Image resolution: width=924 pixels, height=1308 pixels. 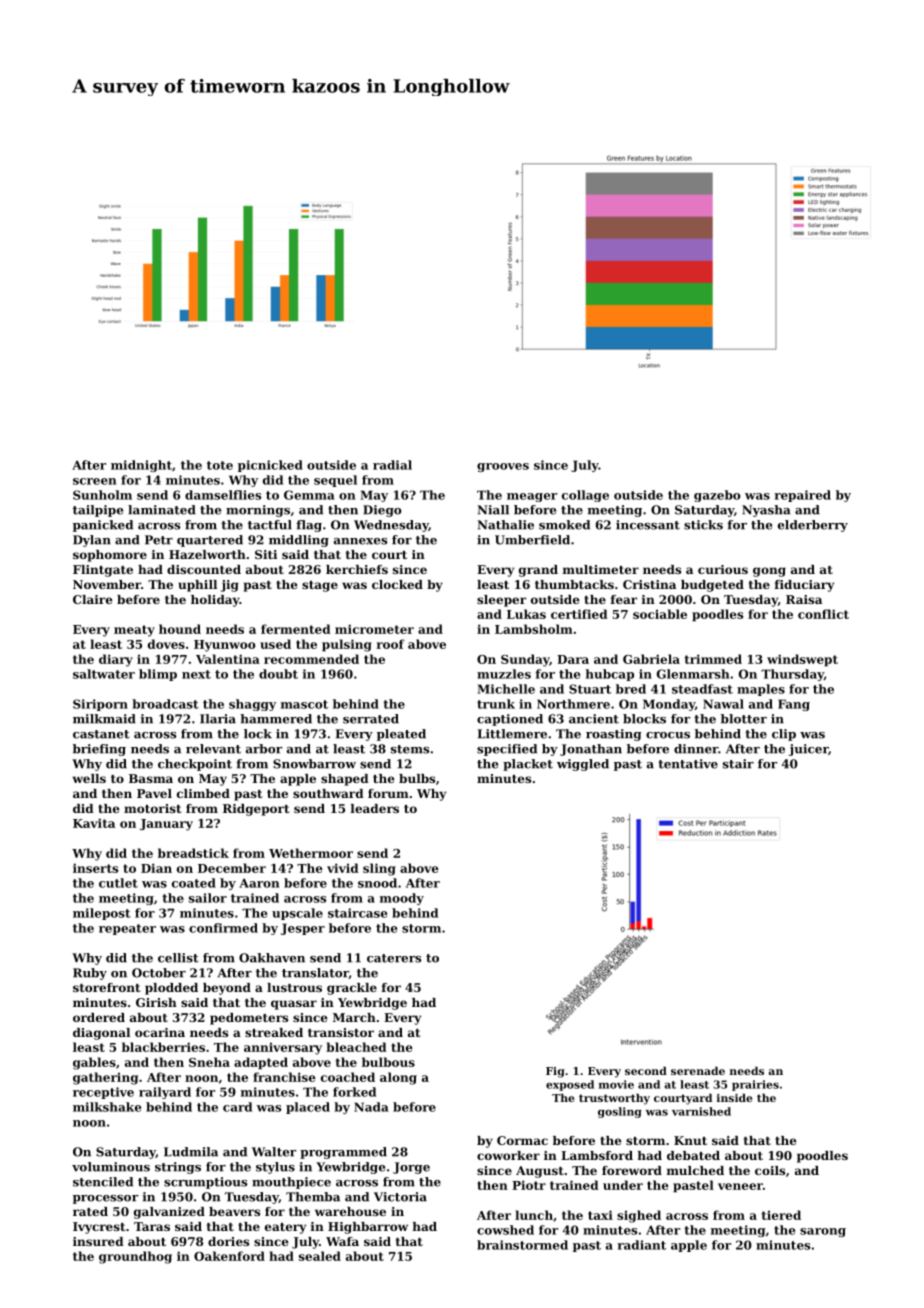 I want to click on bulbous, so click(x=388, y=1062).
